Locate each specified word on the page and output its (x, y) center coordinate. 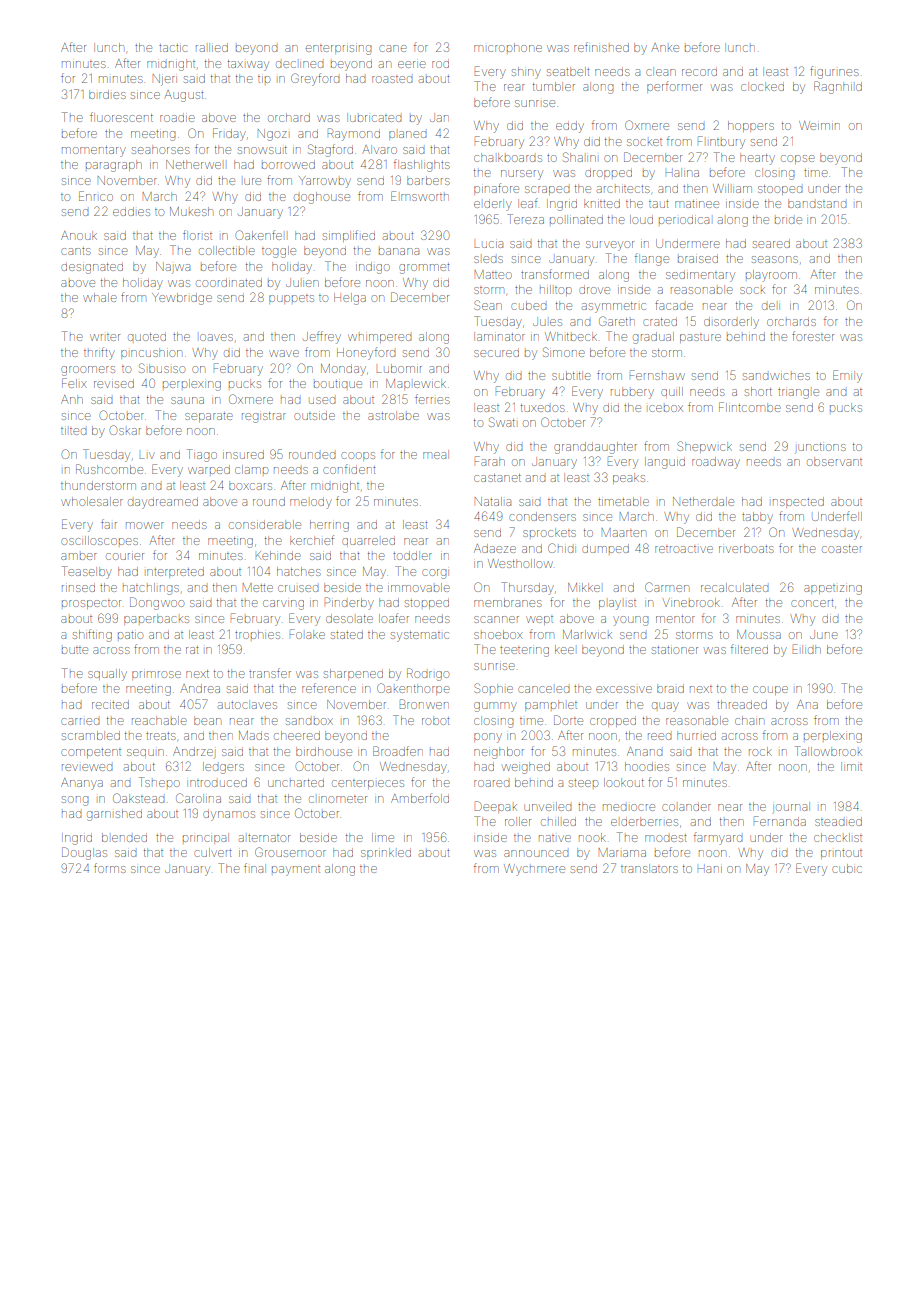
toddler (412, 555)
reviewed (87, 767)
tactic (173, 48)
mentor (675, 619)
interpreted (175, 572)
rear (514, 87)
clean (661, 71)
